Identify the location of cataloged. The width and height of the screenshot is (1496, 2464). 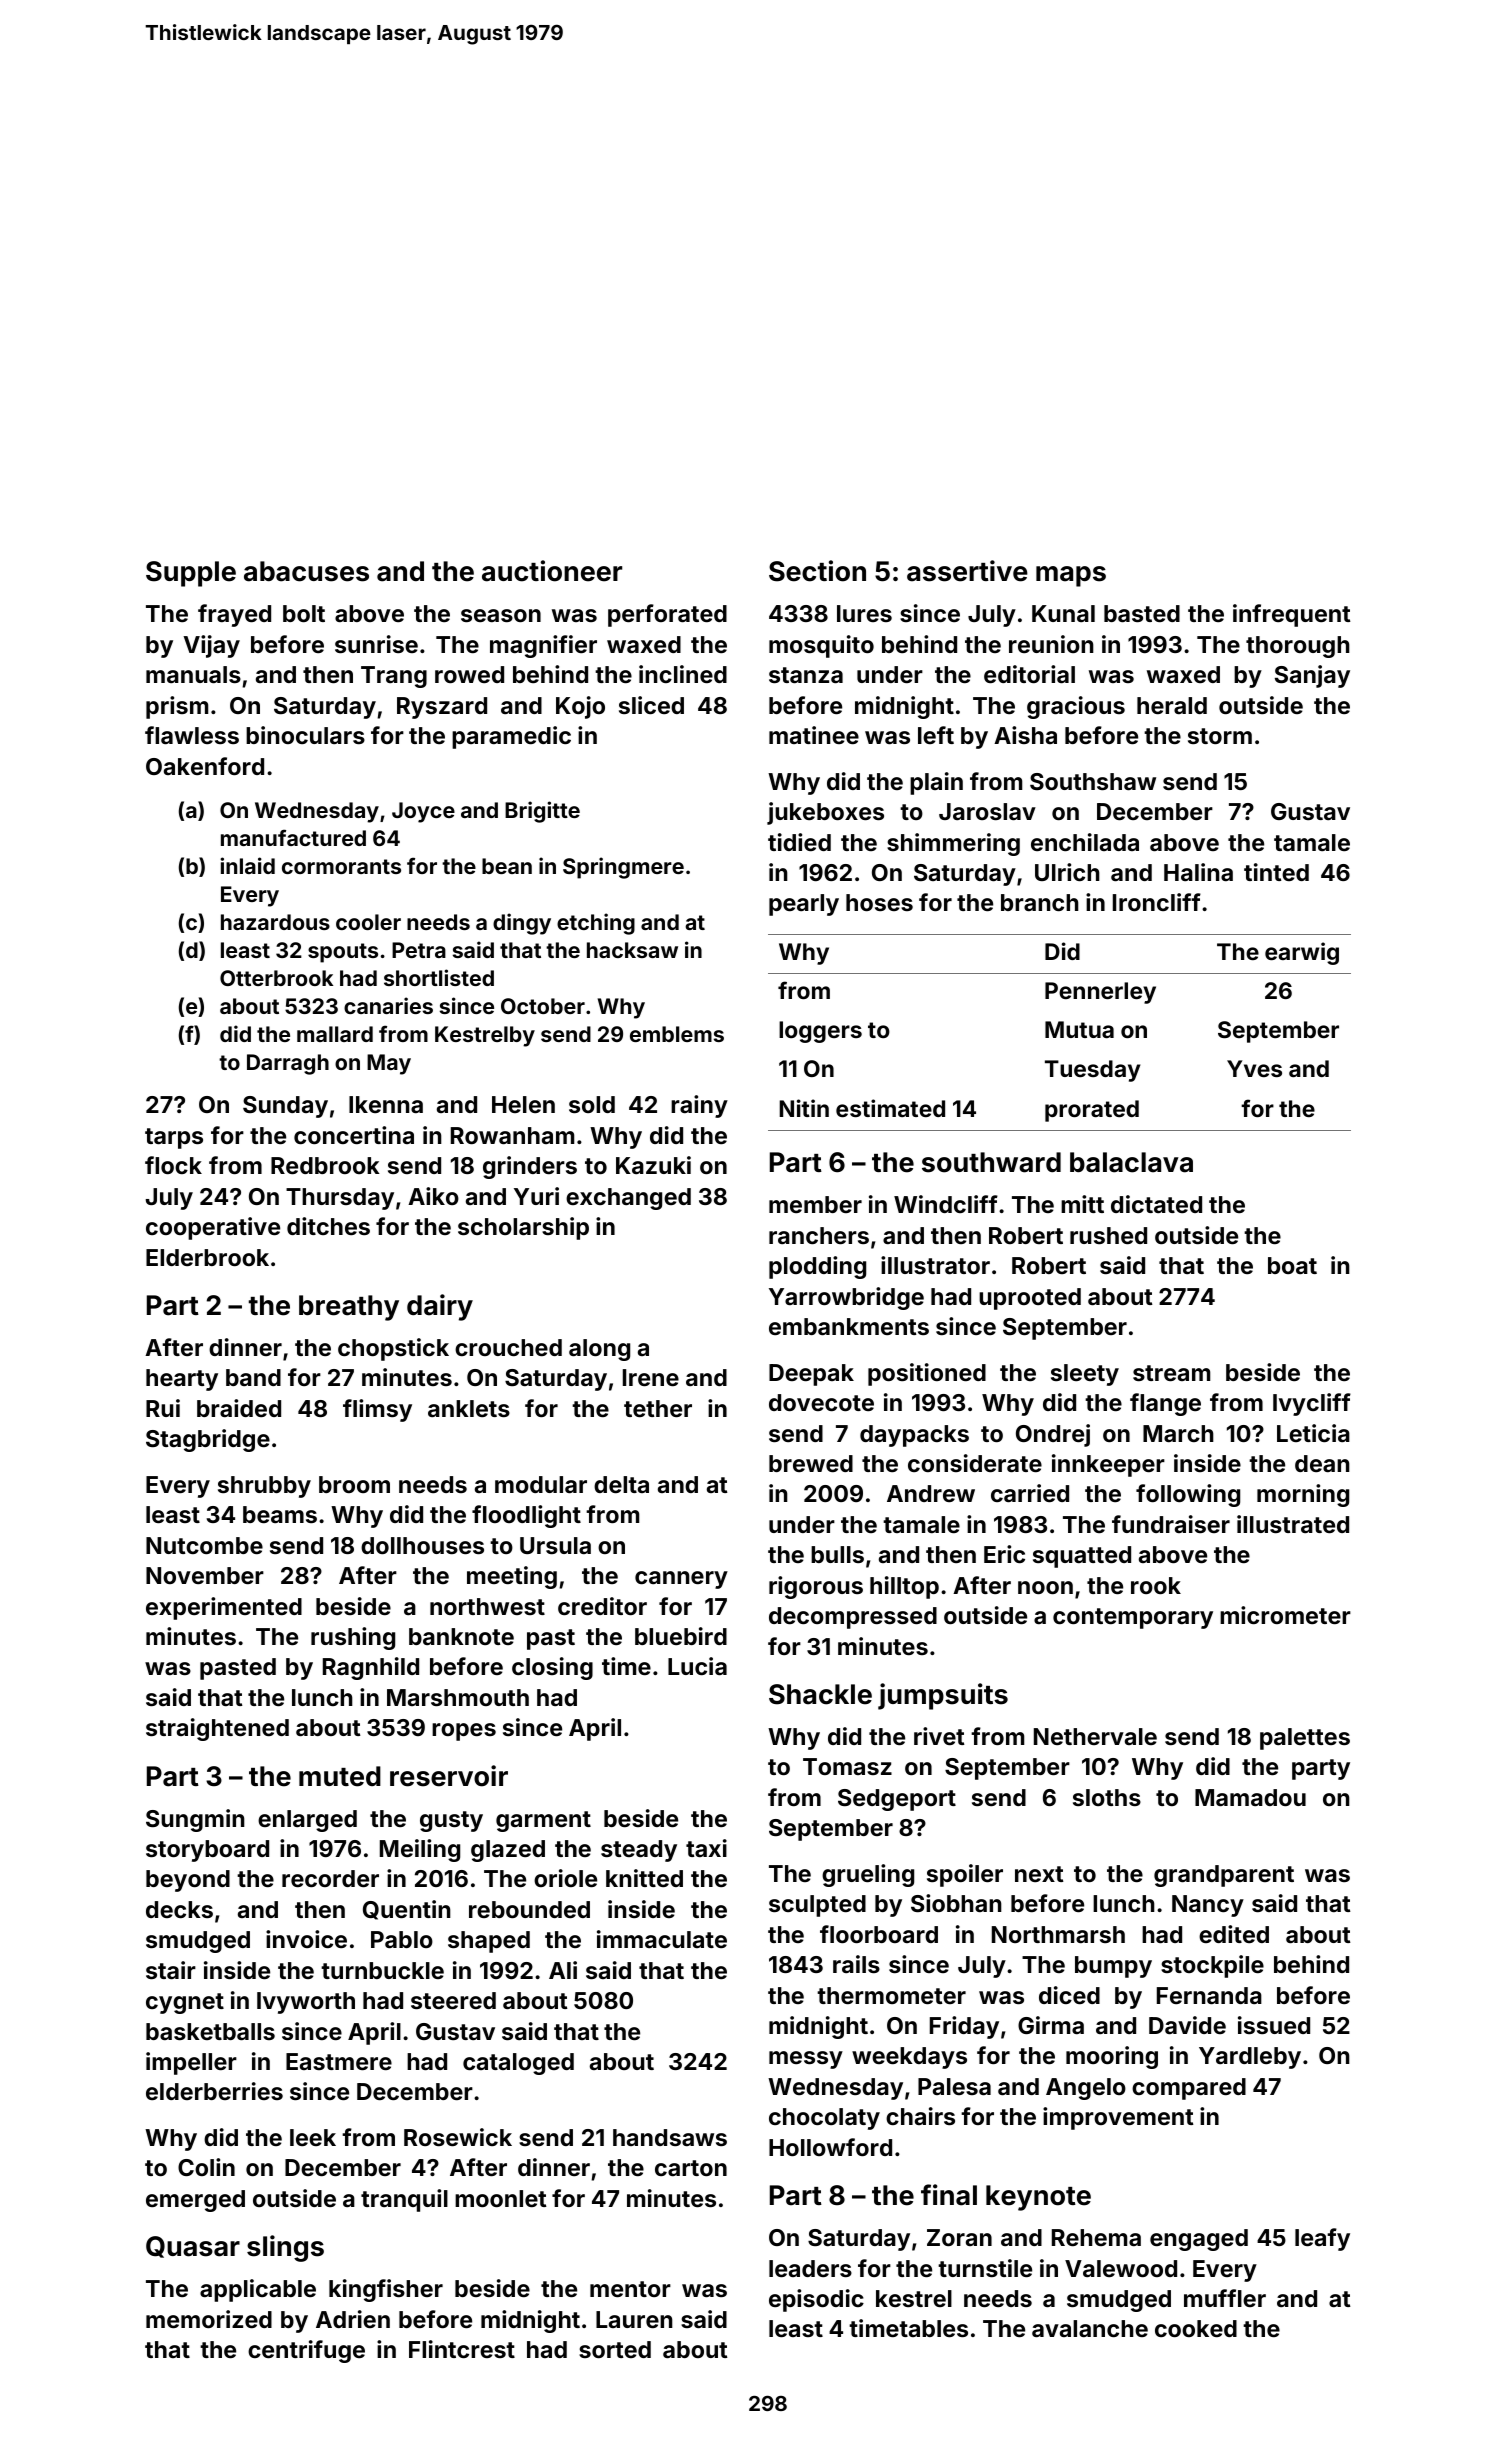
(518, 2064).
